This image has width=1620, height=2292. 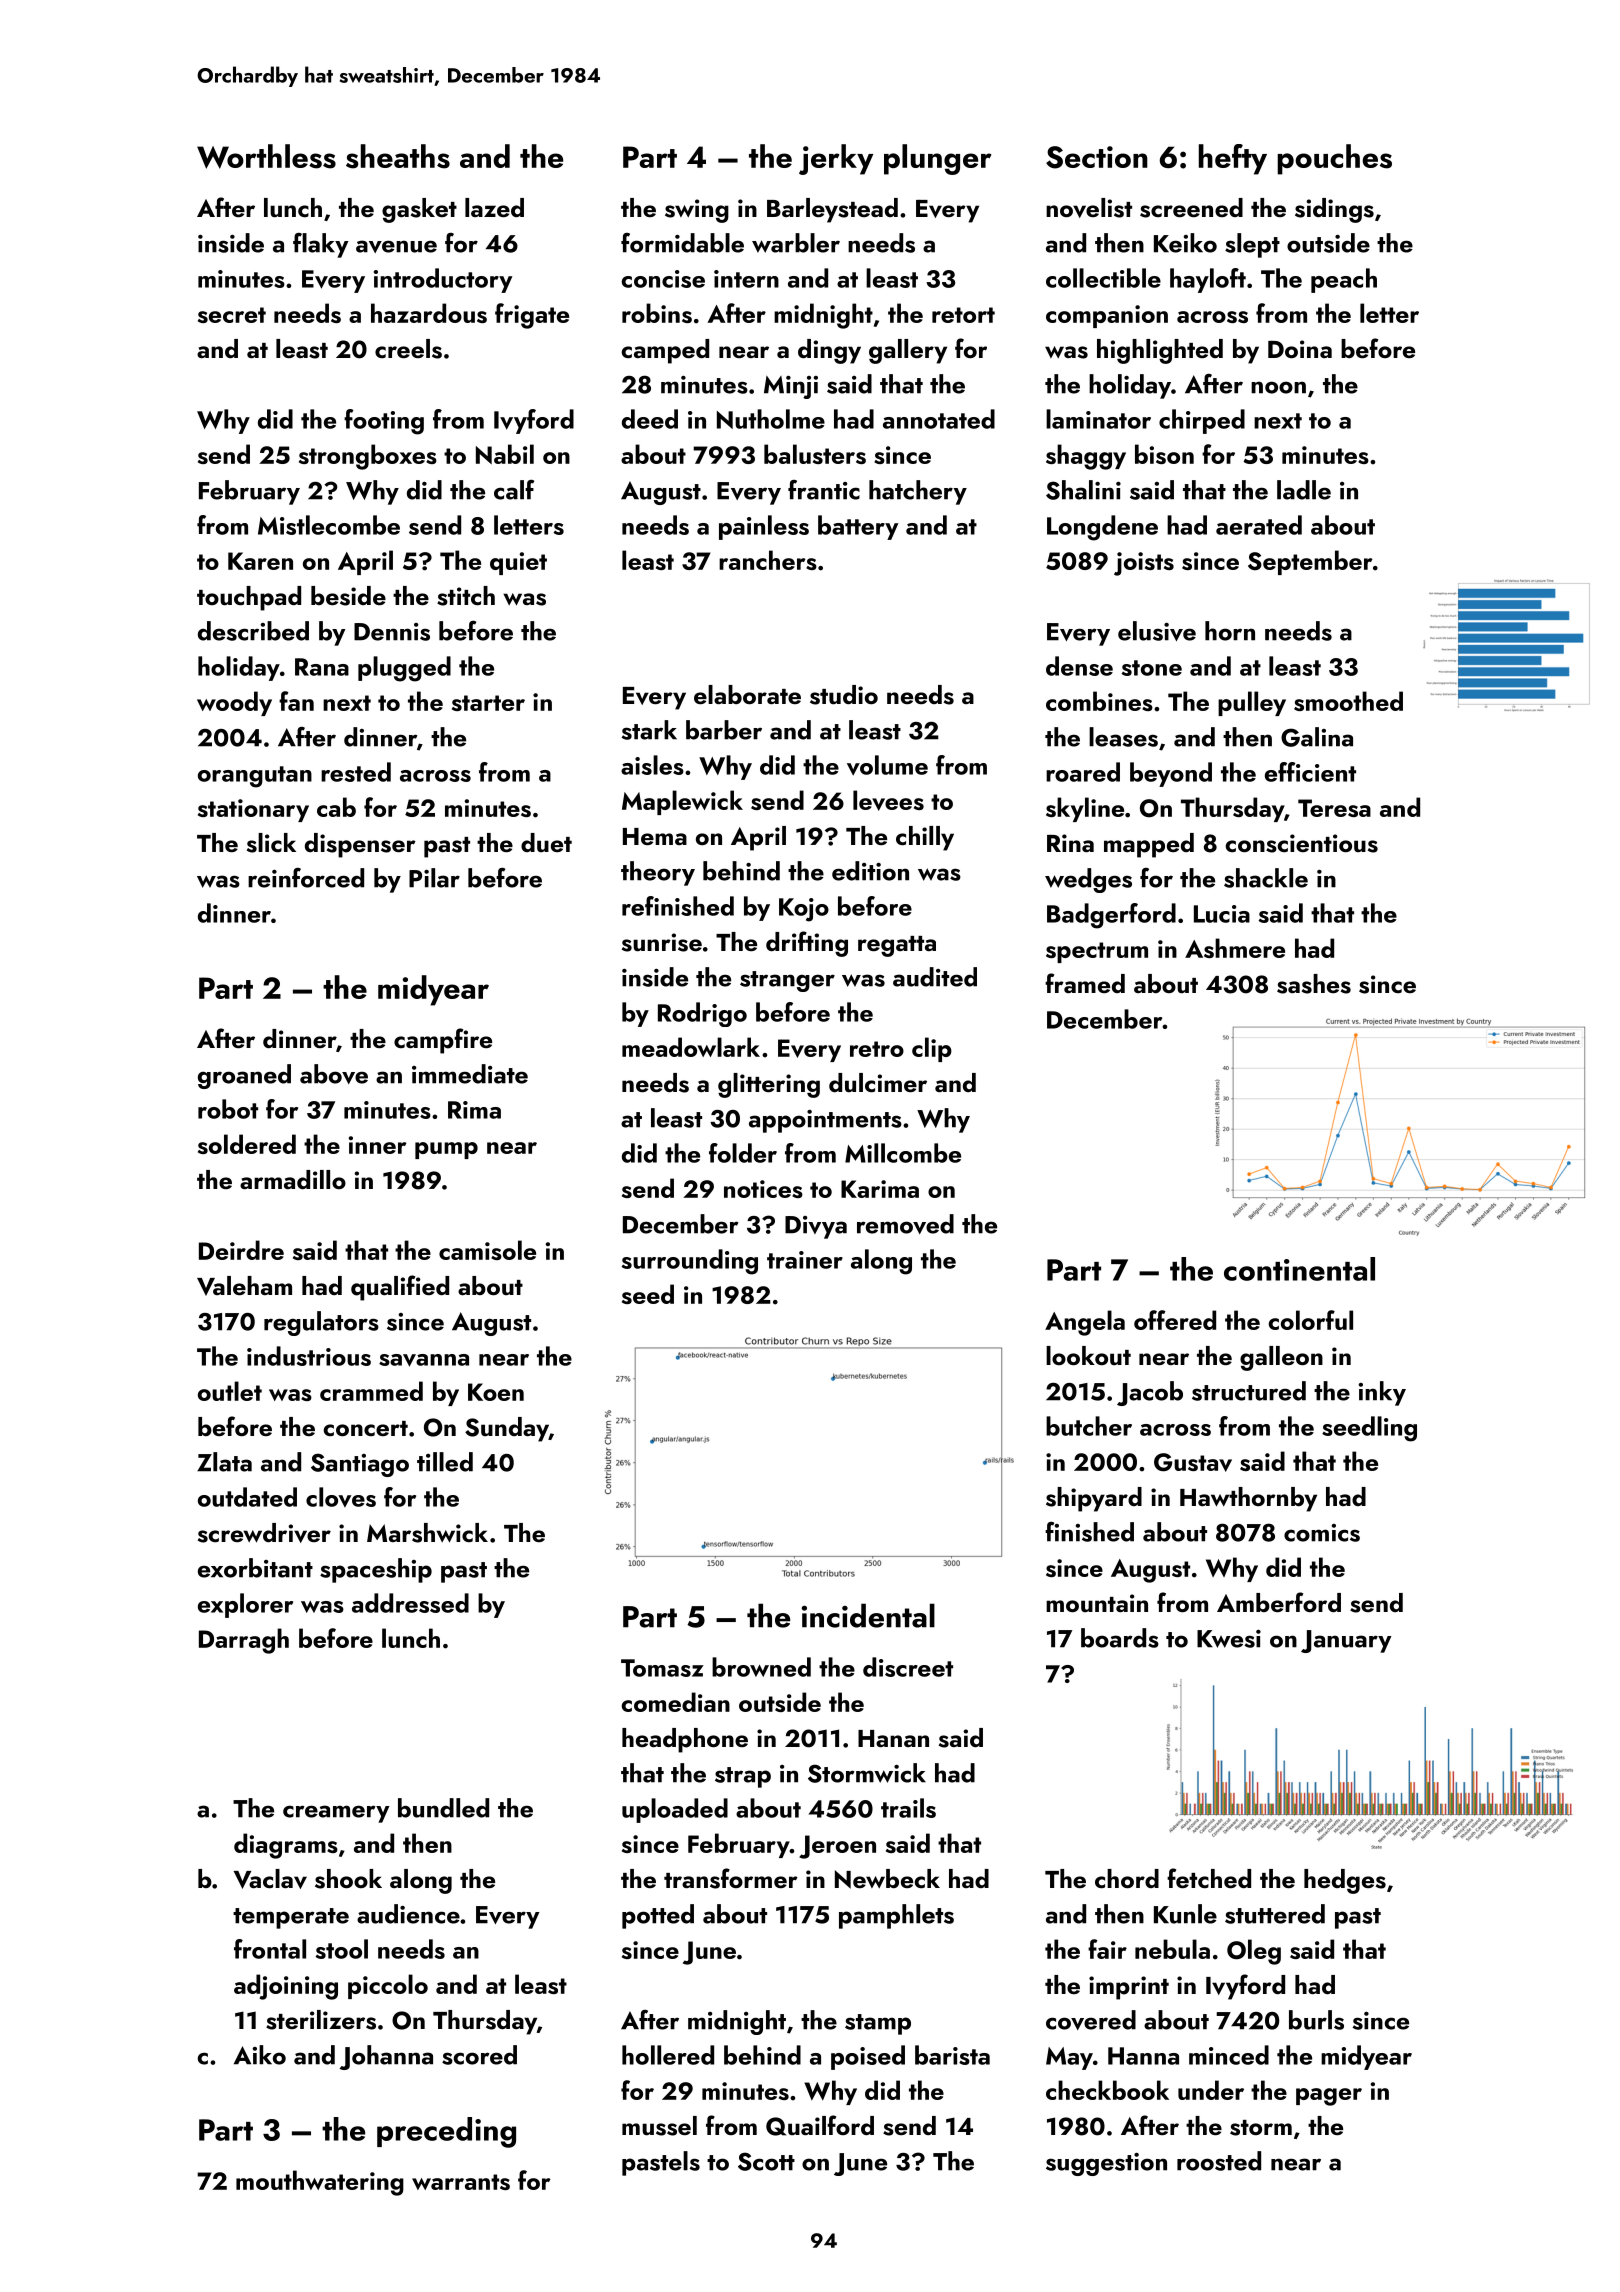 I want to click on browned, so click(x=761, y=1667).
